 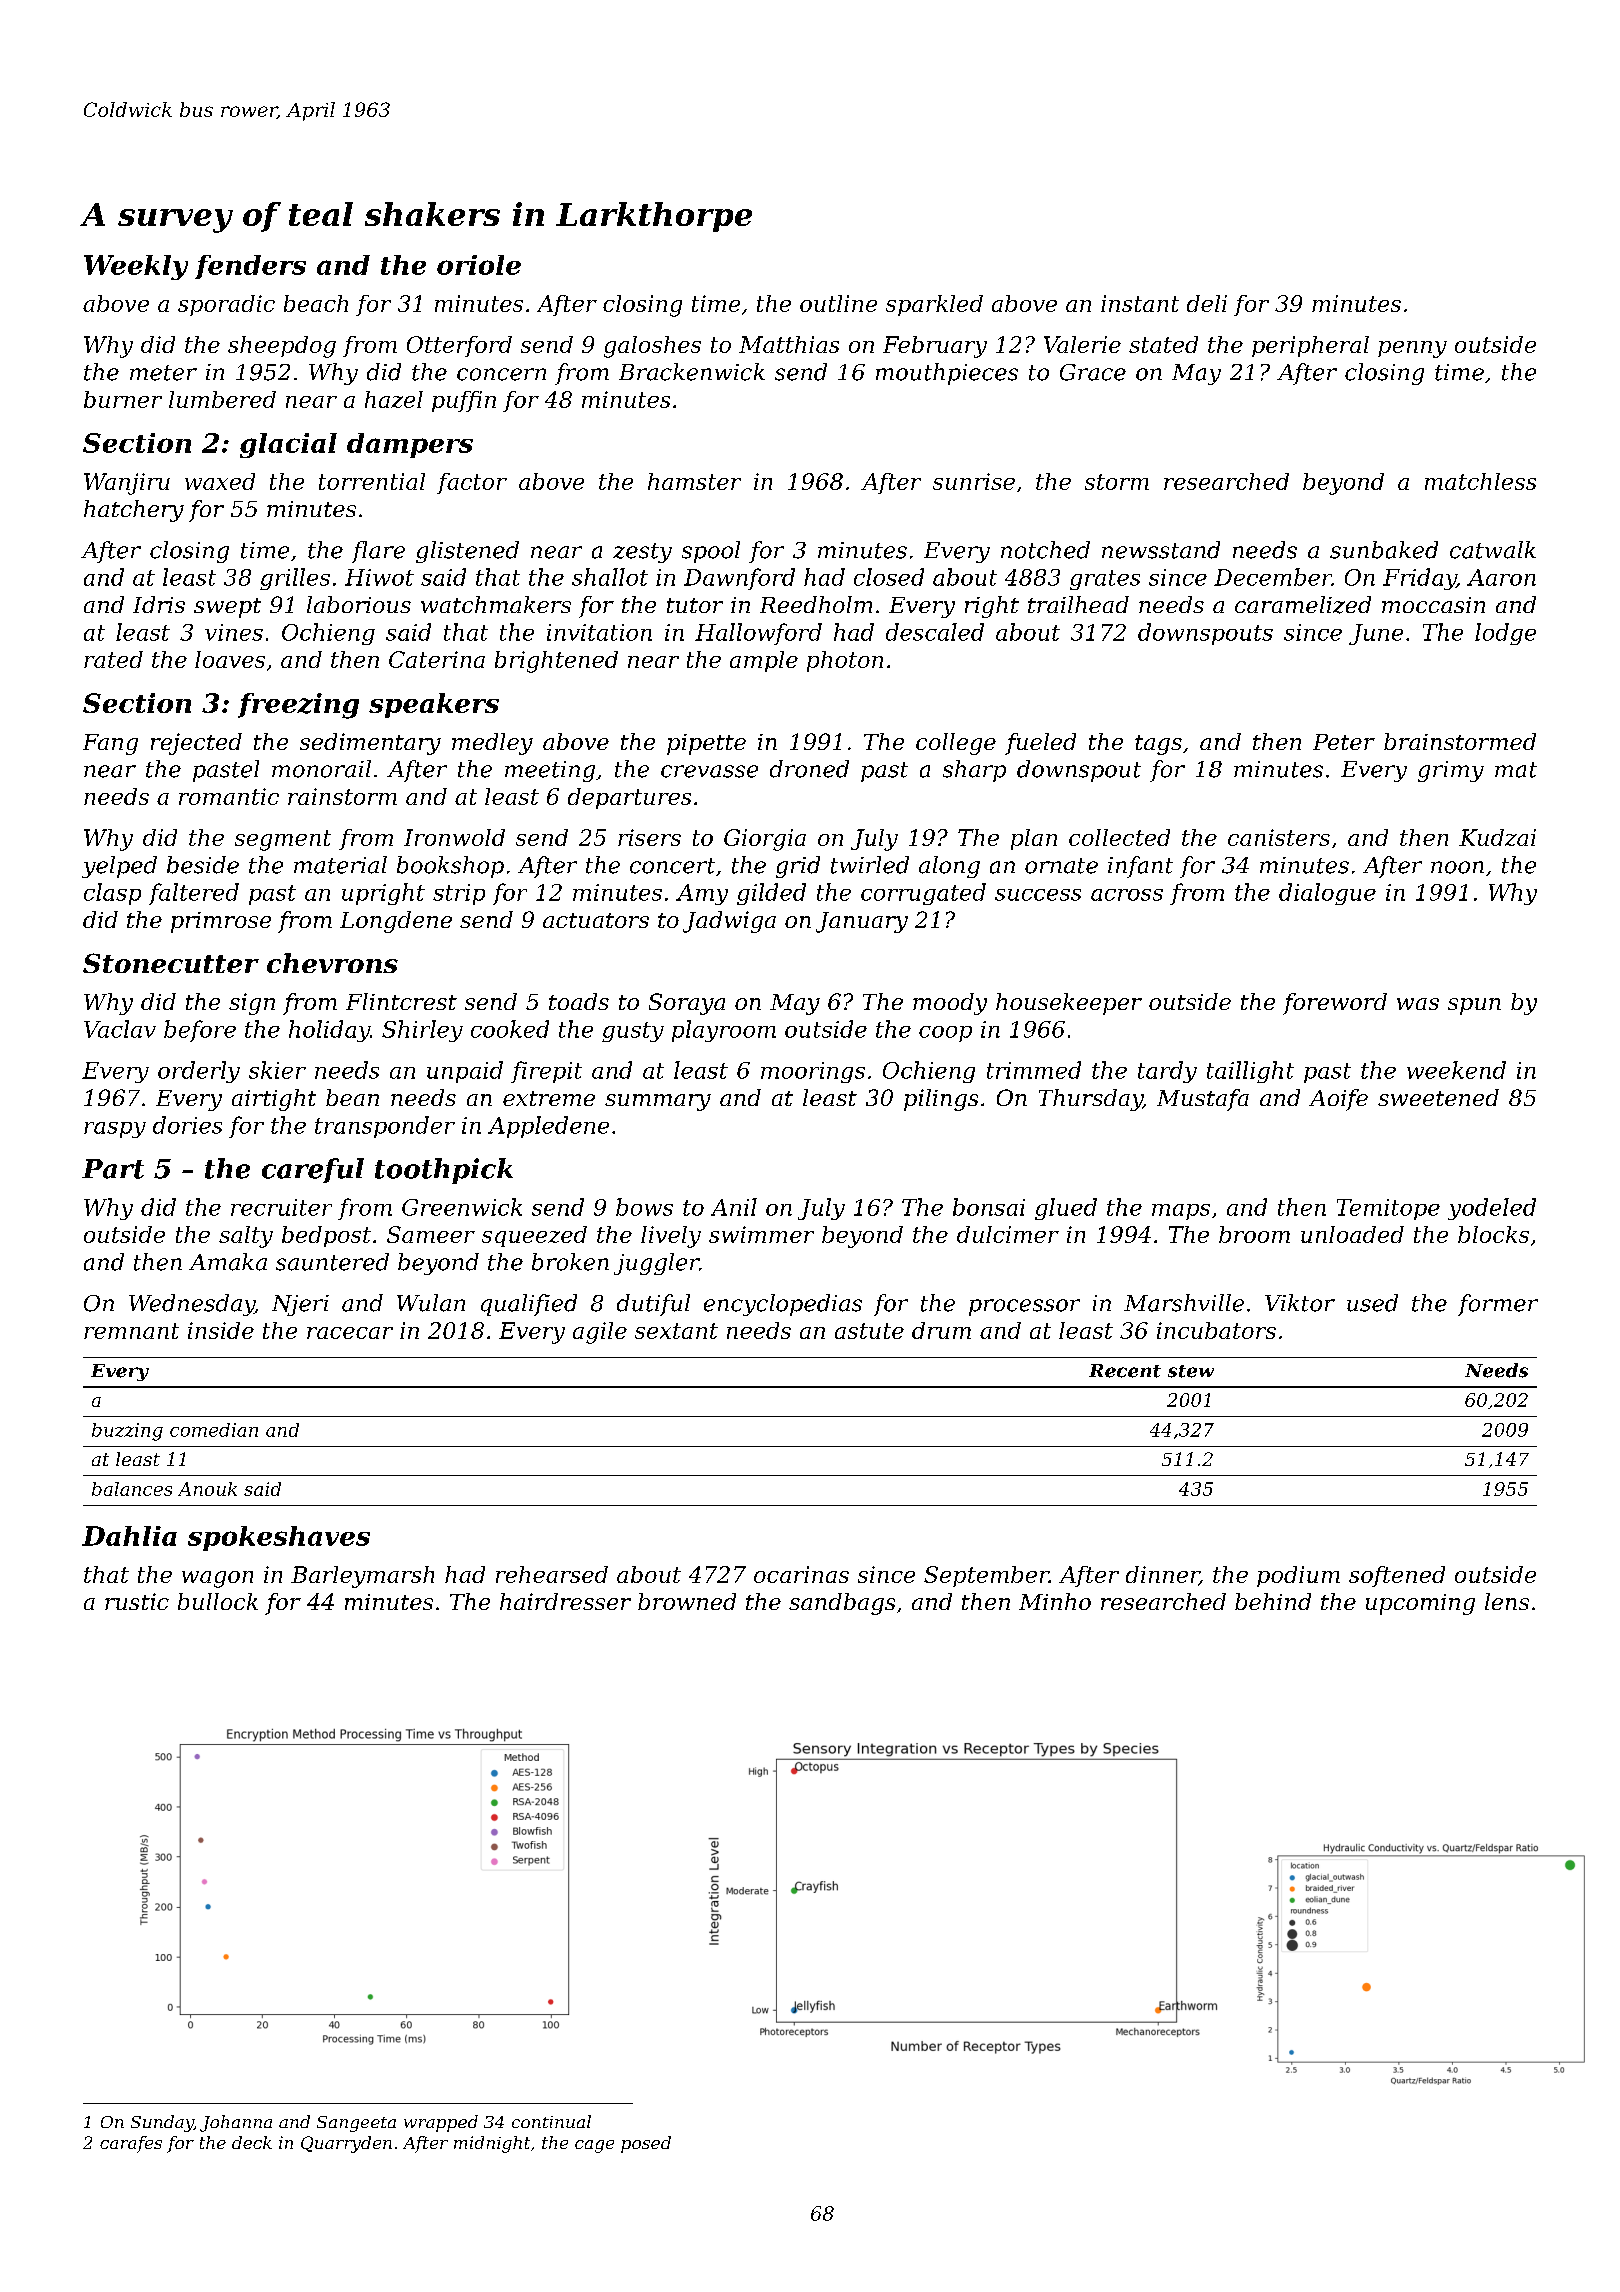 I want to click on browned, so click(x=687, y=1601).
